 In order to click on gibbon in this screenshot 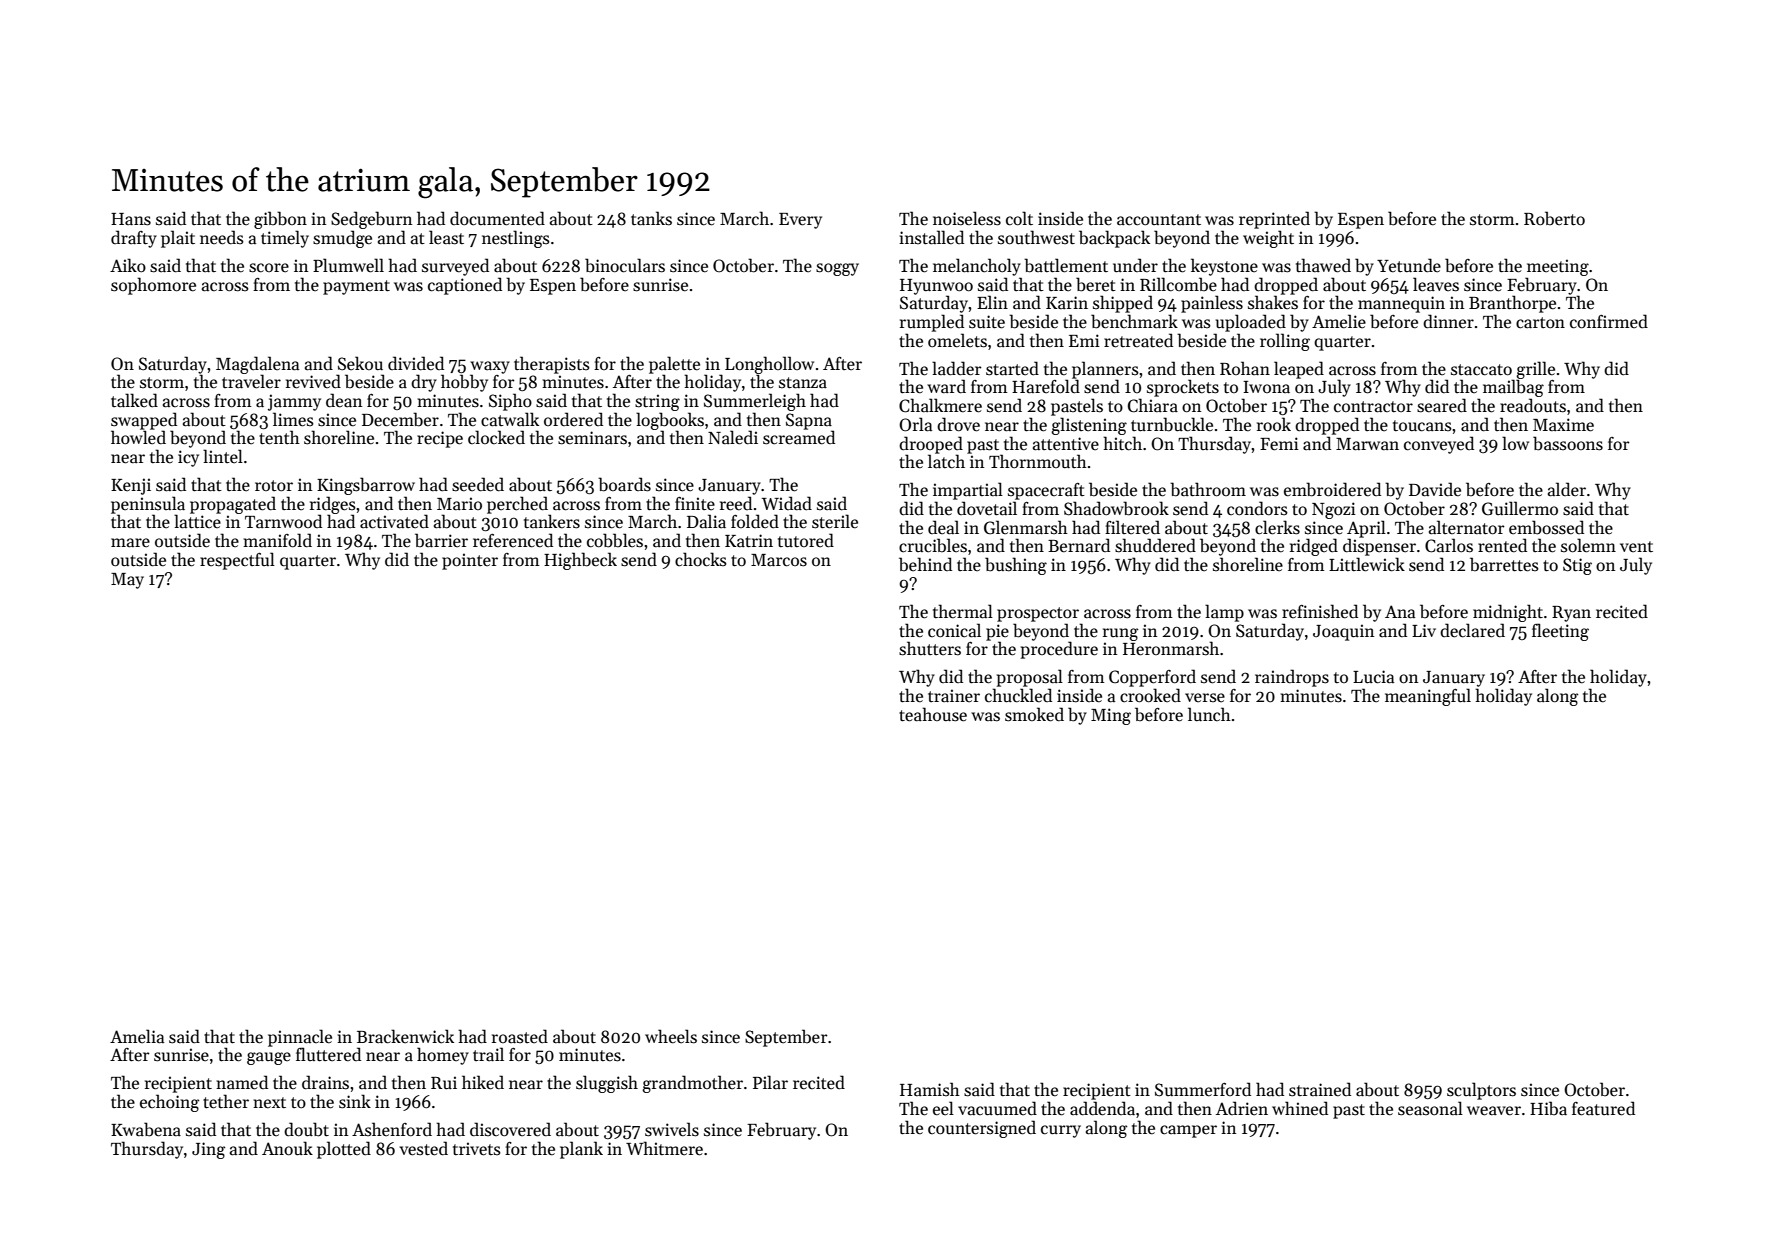, I will do `click(280, 220)`.
